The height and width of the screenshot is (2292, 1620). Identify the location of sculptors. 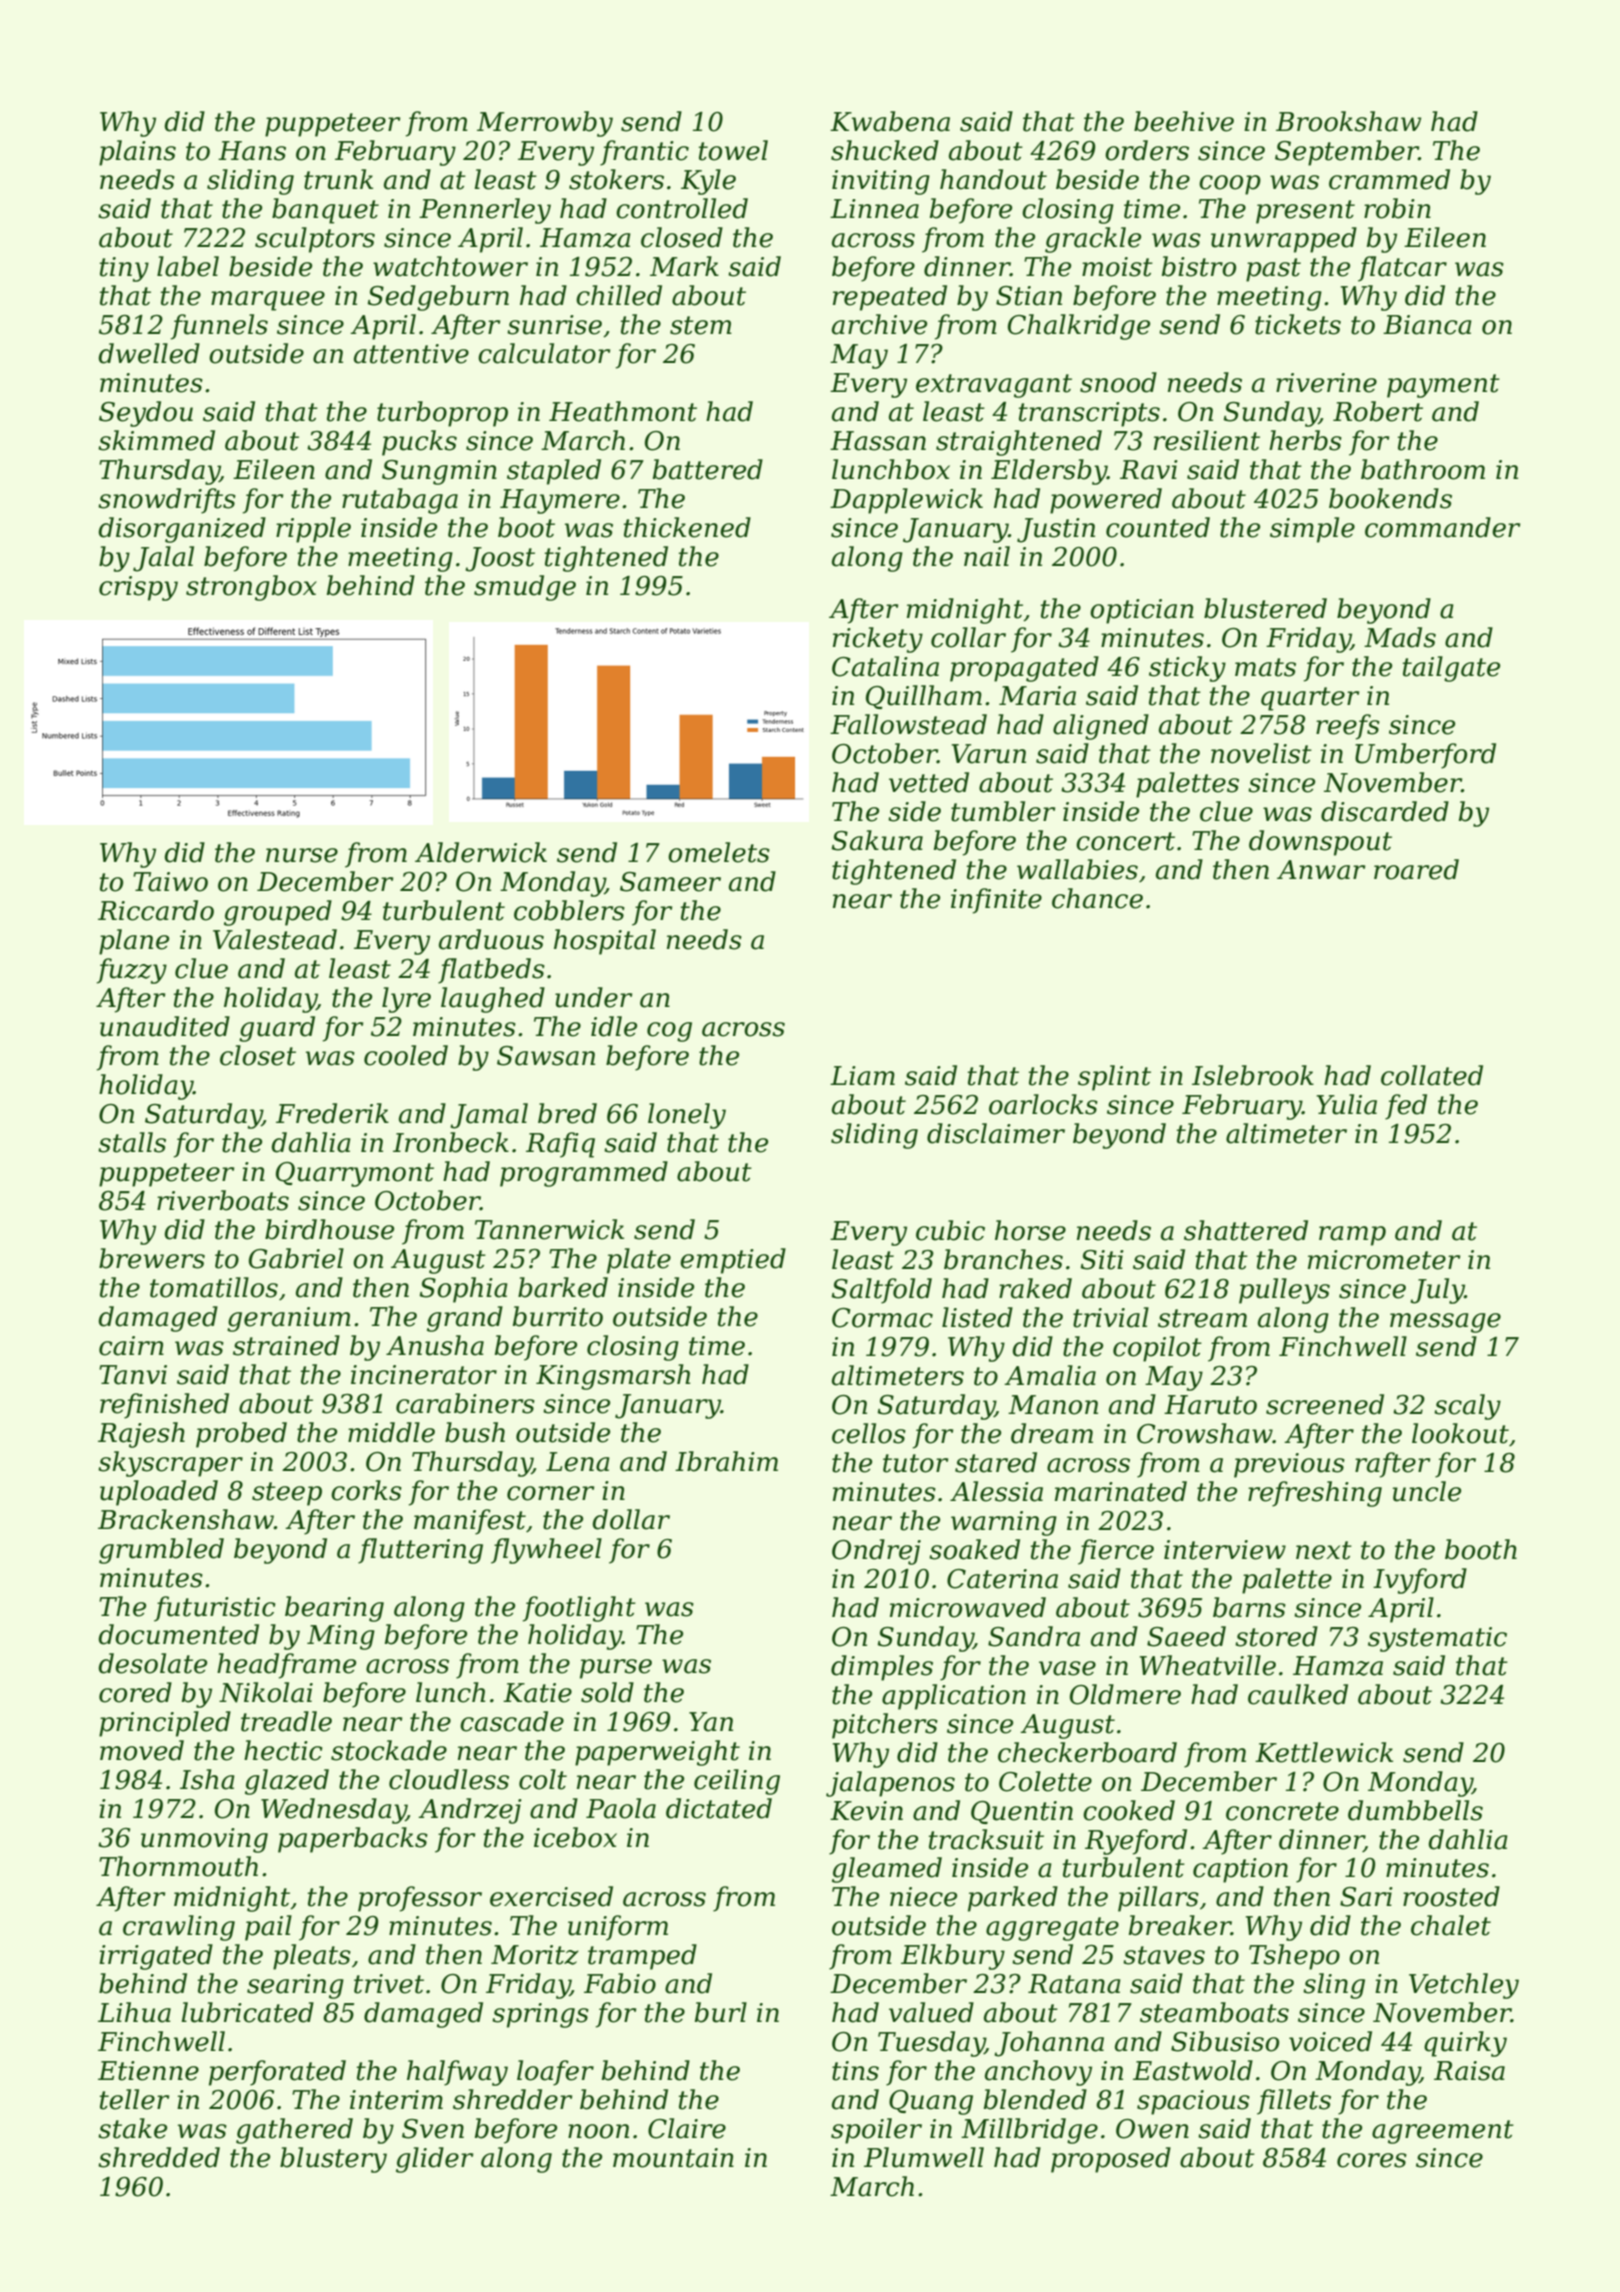
(315, 240).
